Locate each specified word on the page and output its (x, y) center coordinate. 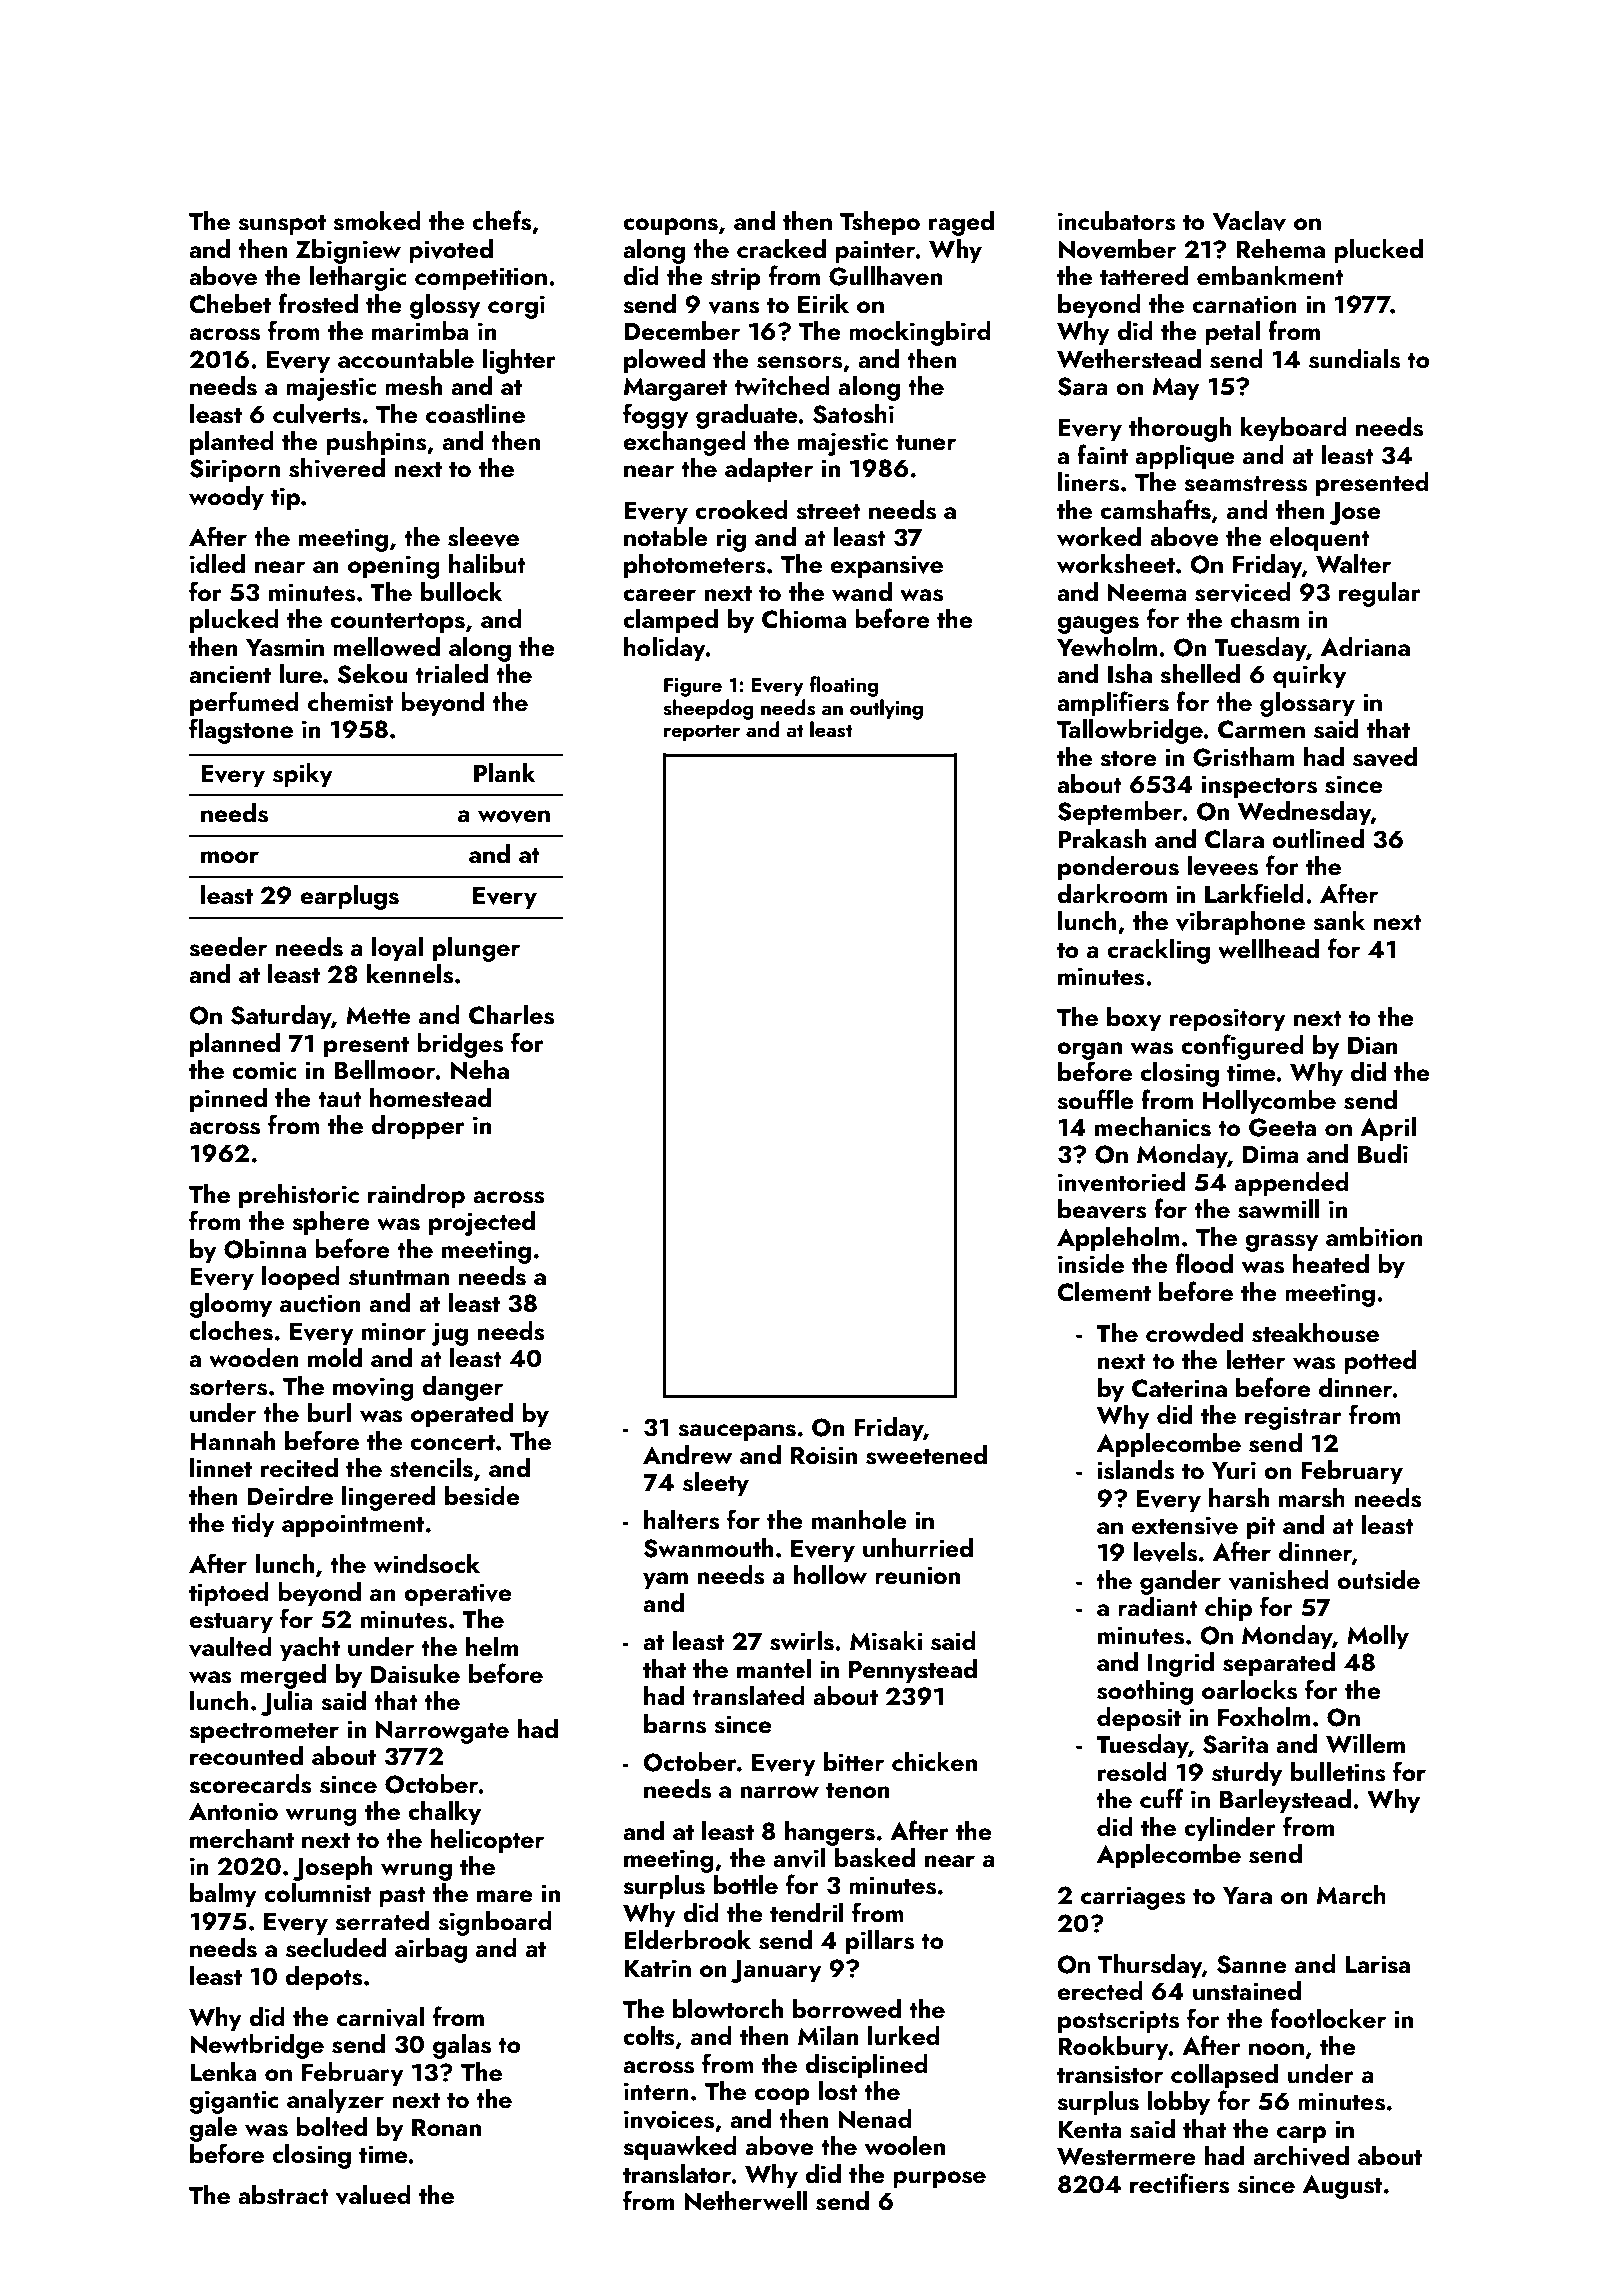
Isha (1130, 674)
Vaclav (1249, 221)
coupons (670, 227)
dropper (418, 1127)
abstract (283, 2195)
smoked (377, 221)
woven (514, 816)
